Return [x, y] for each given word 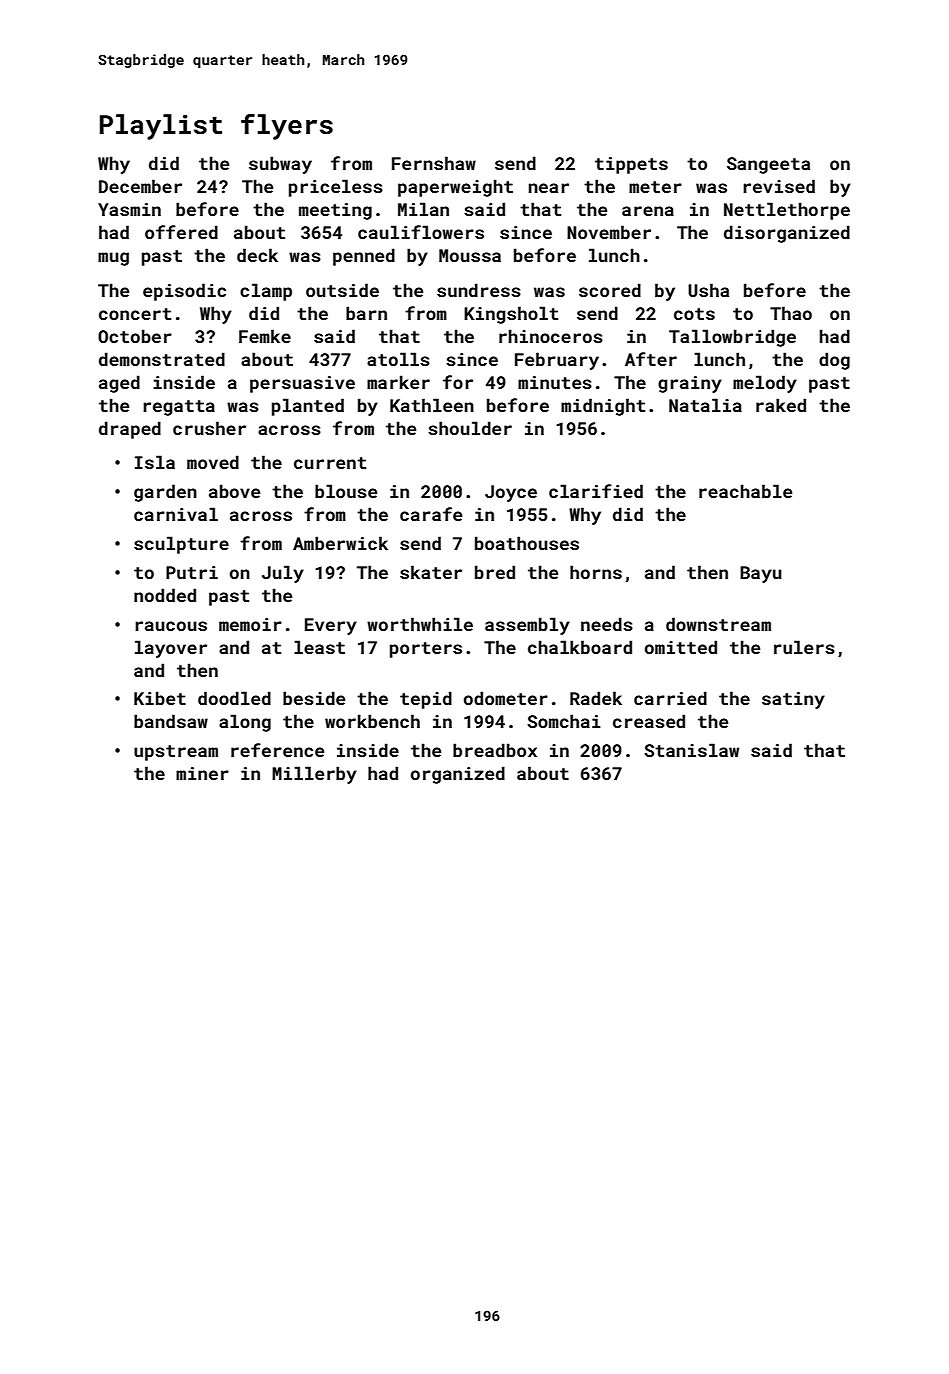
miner [202, 773]
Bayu [761, 574]
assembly [527, 626]
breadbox [495, 750]
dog [834, 361]
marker [398, 382]
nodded [165, 595]
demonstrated [162, 359]
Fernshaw [434, 163]
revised [779, 186]
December [140, 186]
